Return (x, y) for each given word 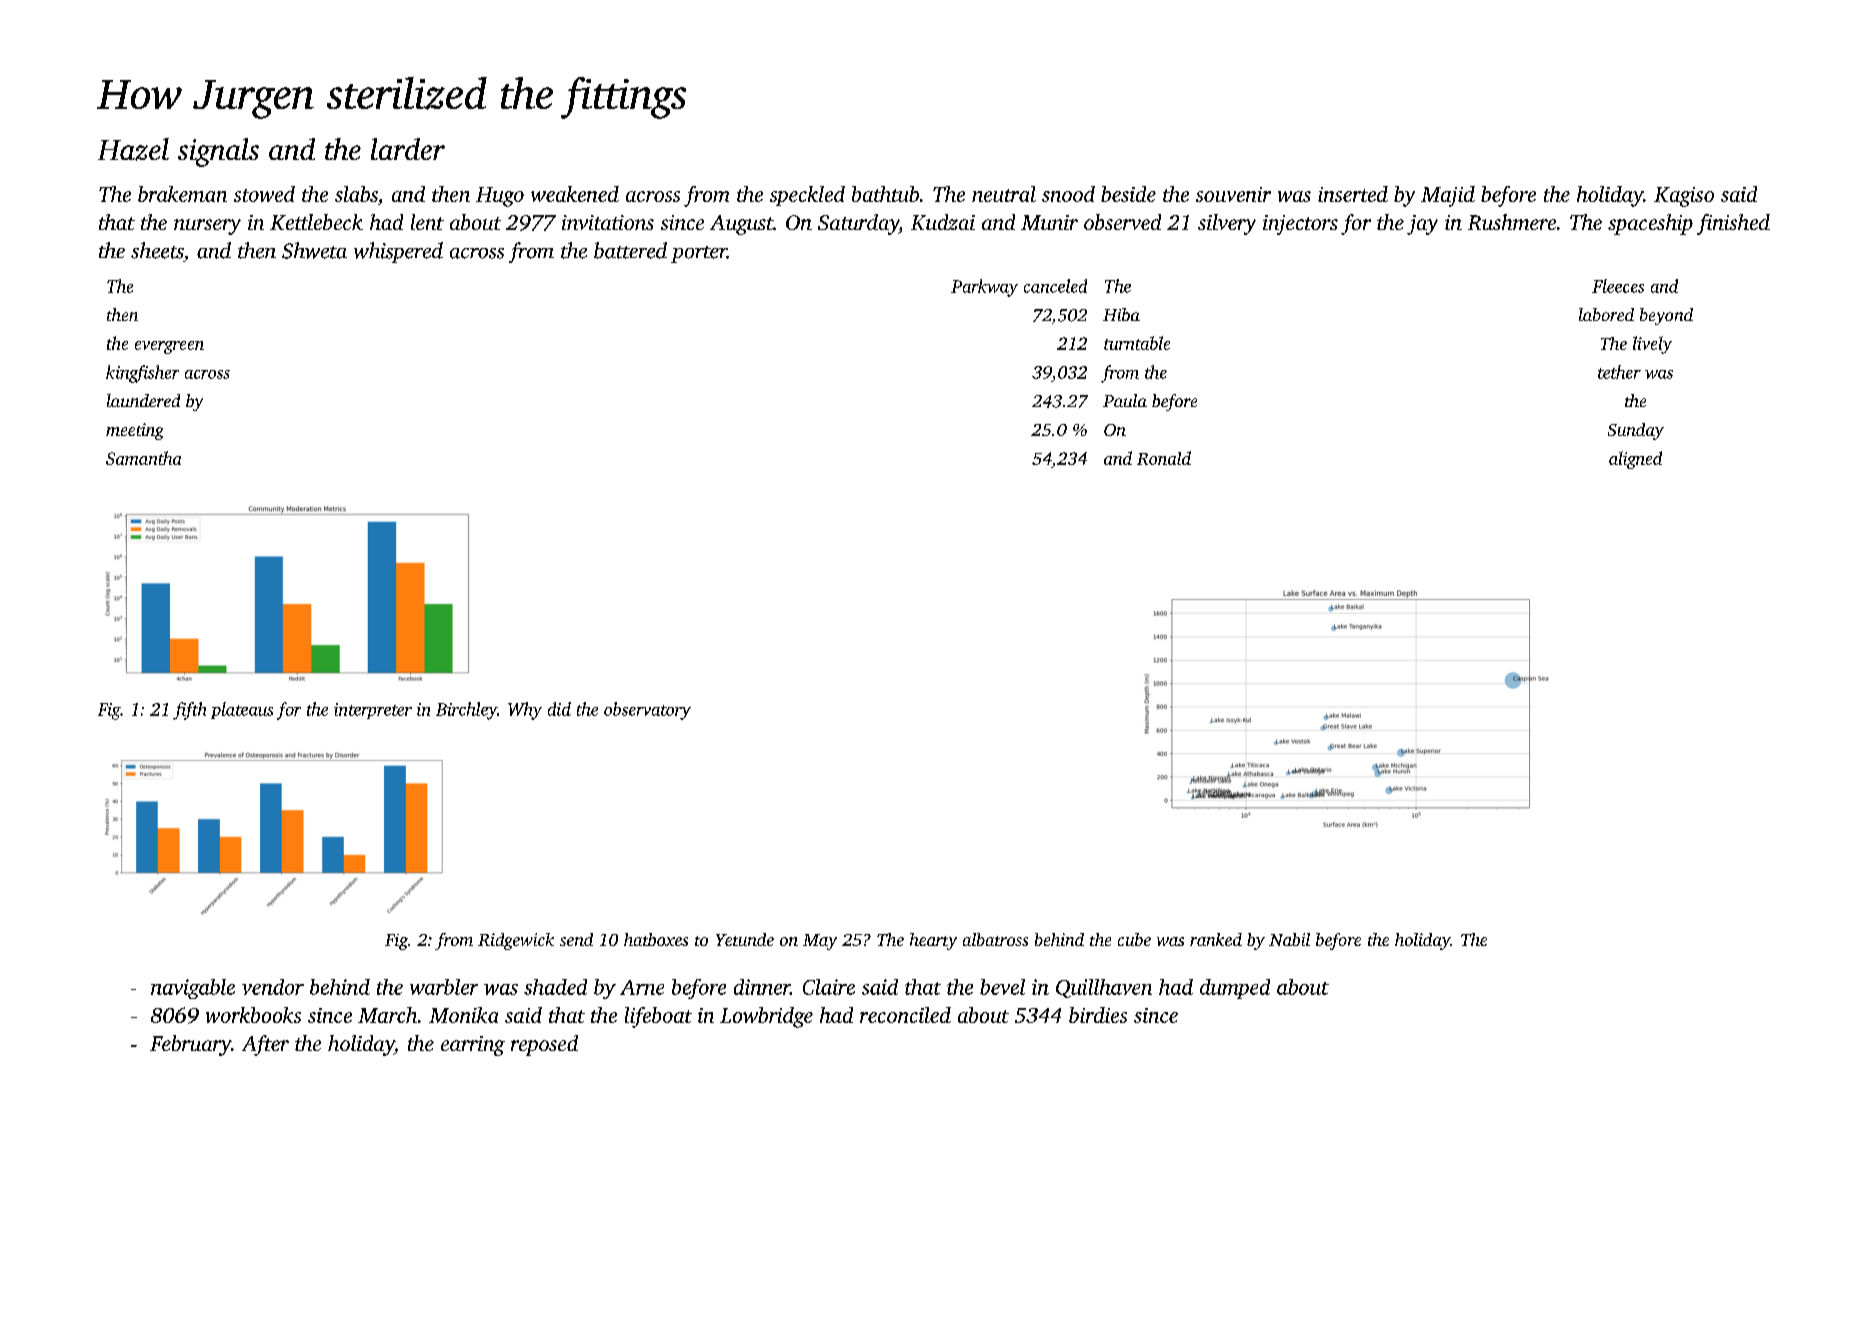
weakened (575, 194)
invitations (608, 222)
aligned (1635, 460)
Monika (463, 1015)
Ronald (1164, 458)
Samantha (143, 458)
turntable (1137, 343)
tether (1619, 372)
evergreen (169, 347)
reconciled (905, 1015)
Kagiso (1684, 197)
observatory (647, 711)
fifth (189, 711)
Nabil (1289, 939)
